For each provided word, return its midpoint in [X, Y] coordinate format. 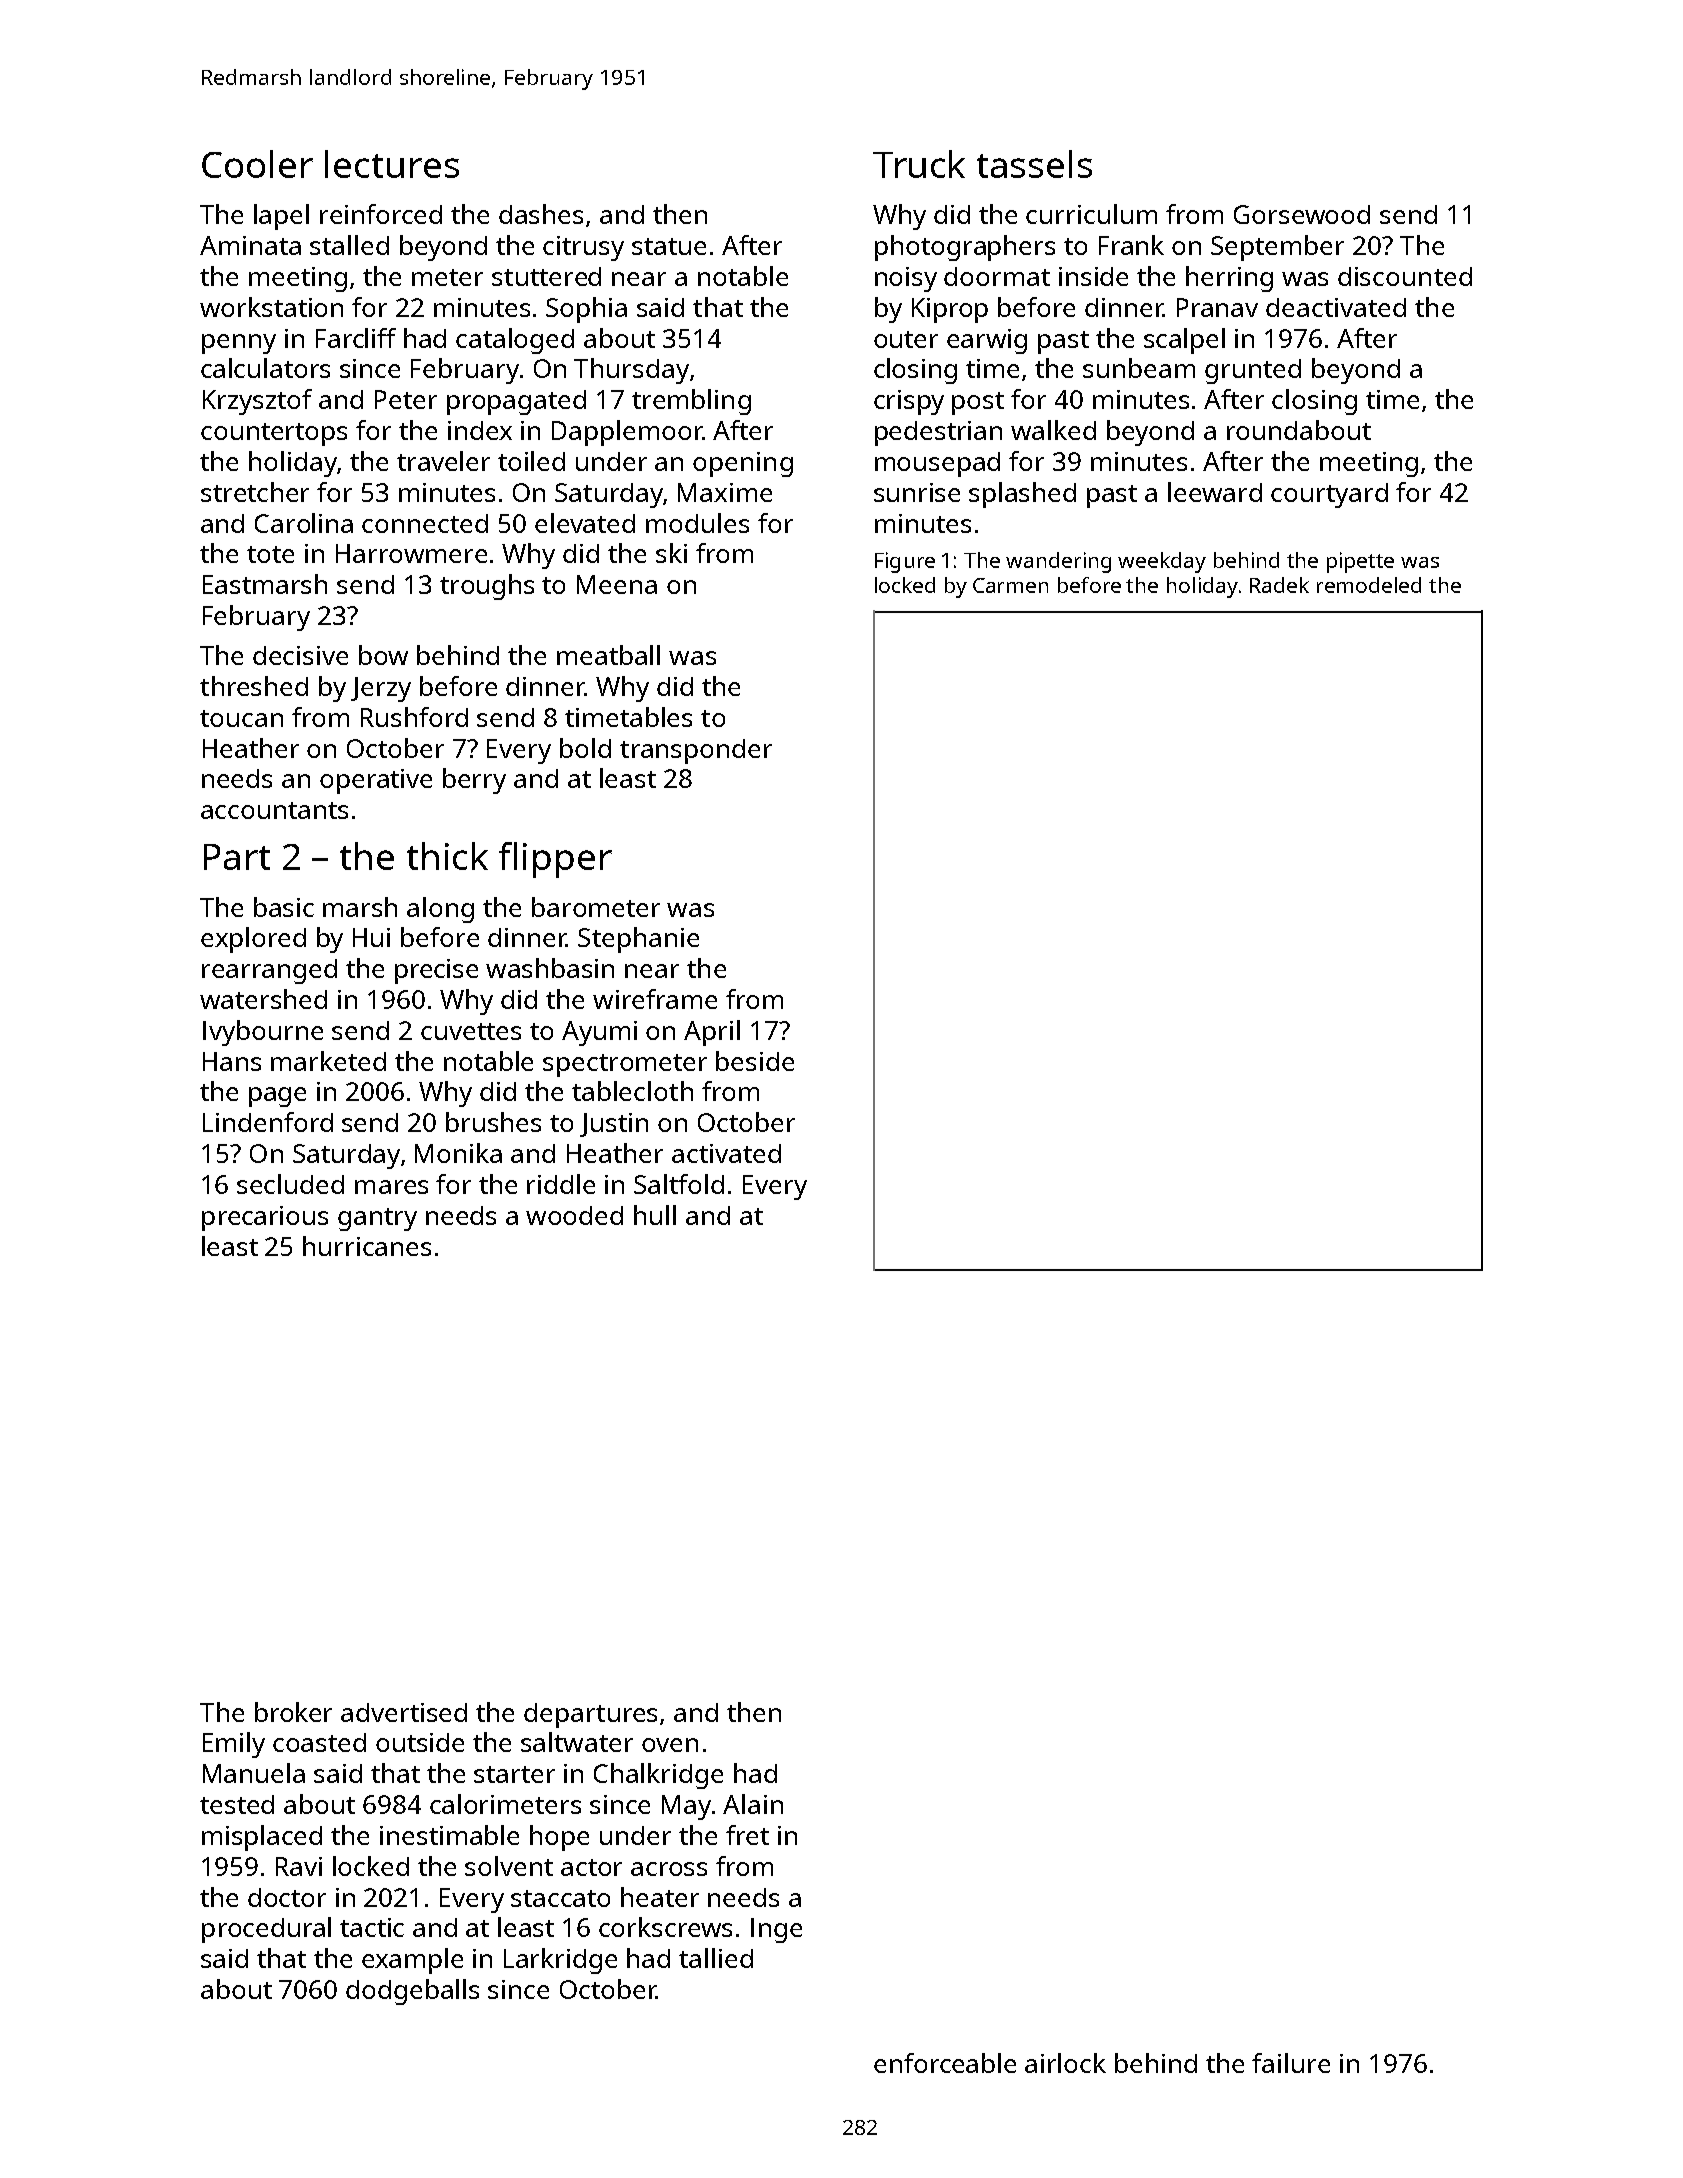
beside [755, 1061]
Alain [753, 1804]
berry [474, 781]
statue [669, 246]
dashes [541, 214]
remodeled [1369, 585]
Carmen [1010, 585]
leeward [1215, 492]
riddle [561, 1184]
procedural [266, 1930]
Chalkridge [658, 1776]
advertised [404, 1712]
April [712, 1033]
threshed [254, 686]
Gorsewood [1302, 214]
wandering [1058, 562]
